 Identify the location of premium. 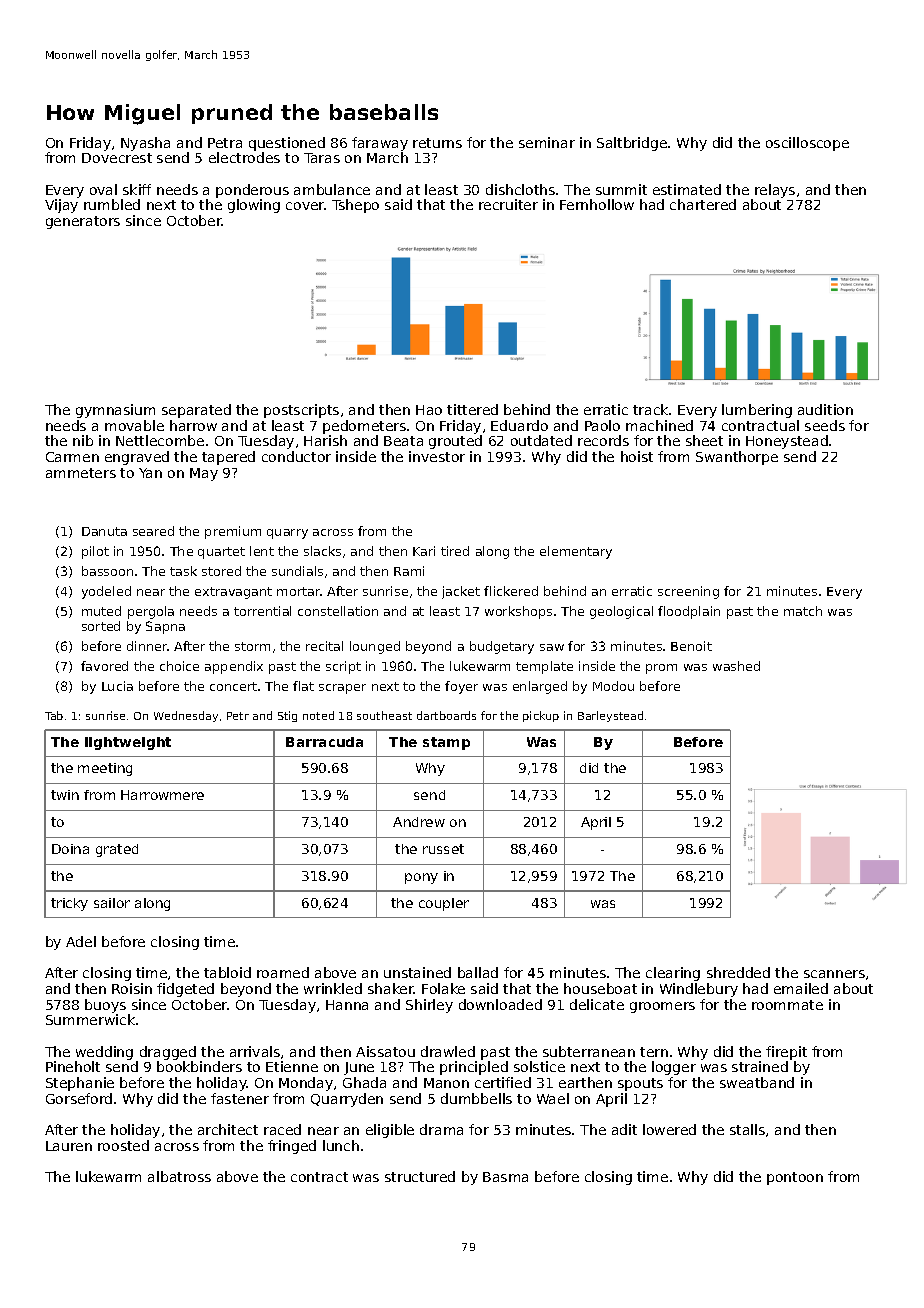
(233, 532).
